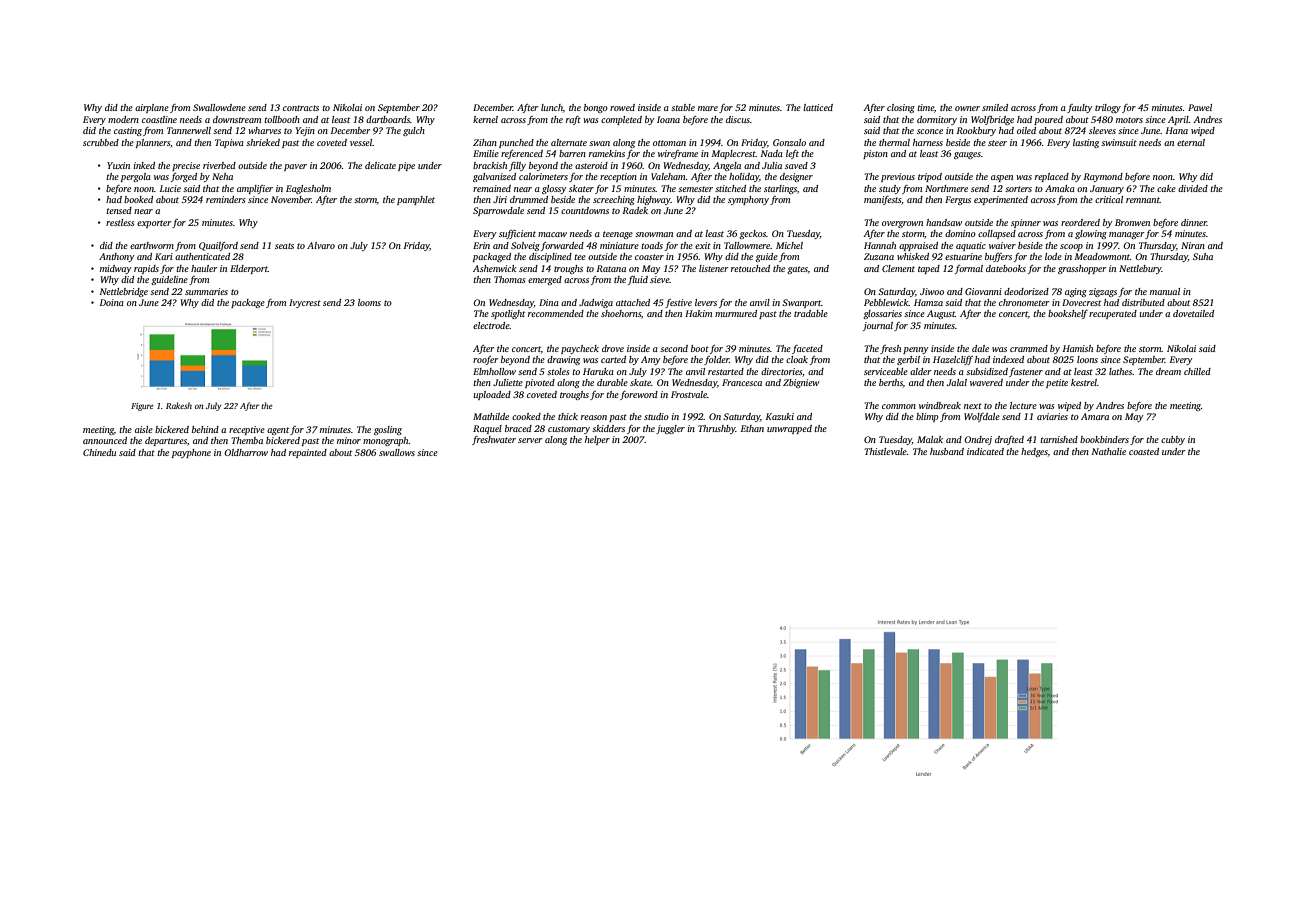 This screenshot has width=1308, height=924. I want to click on swallows, so click(397, 452).
